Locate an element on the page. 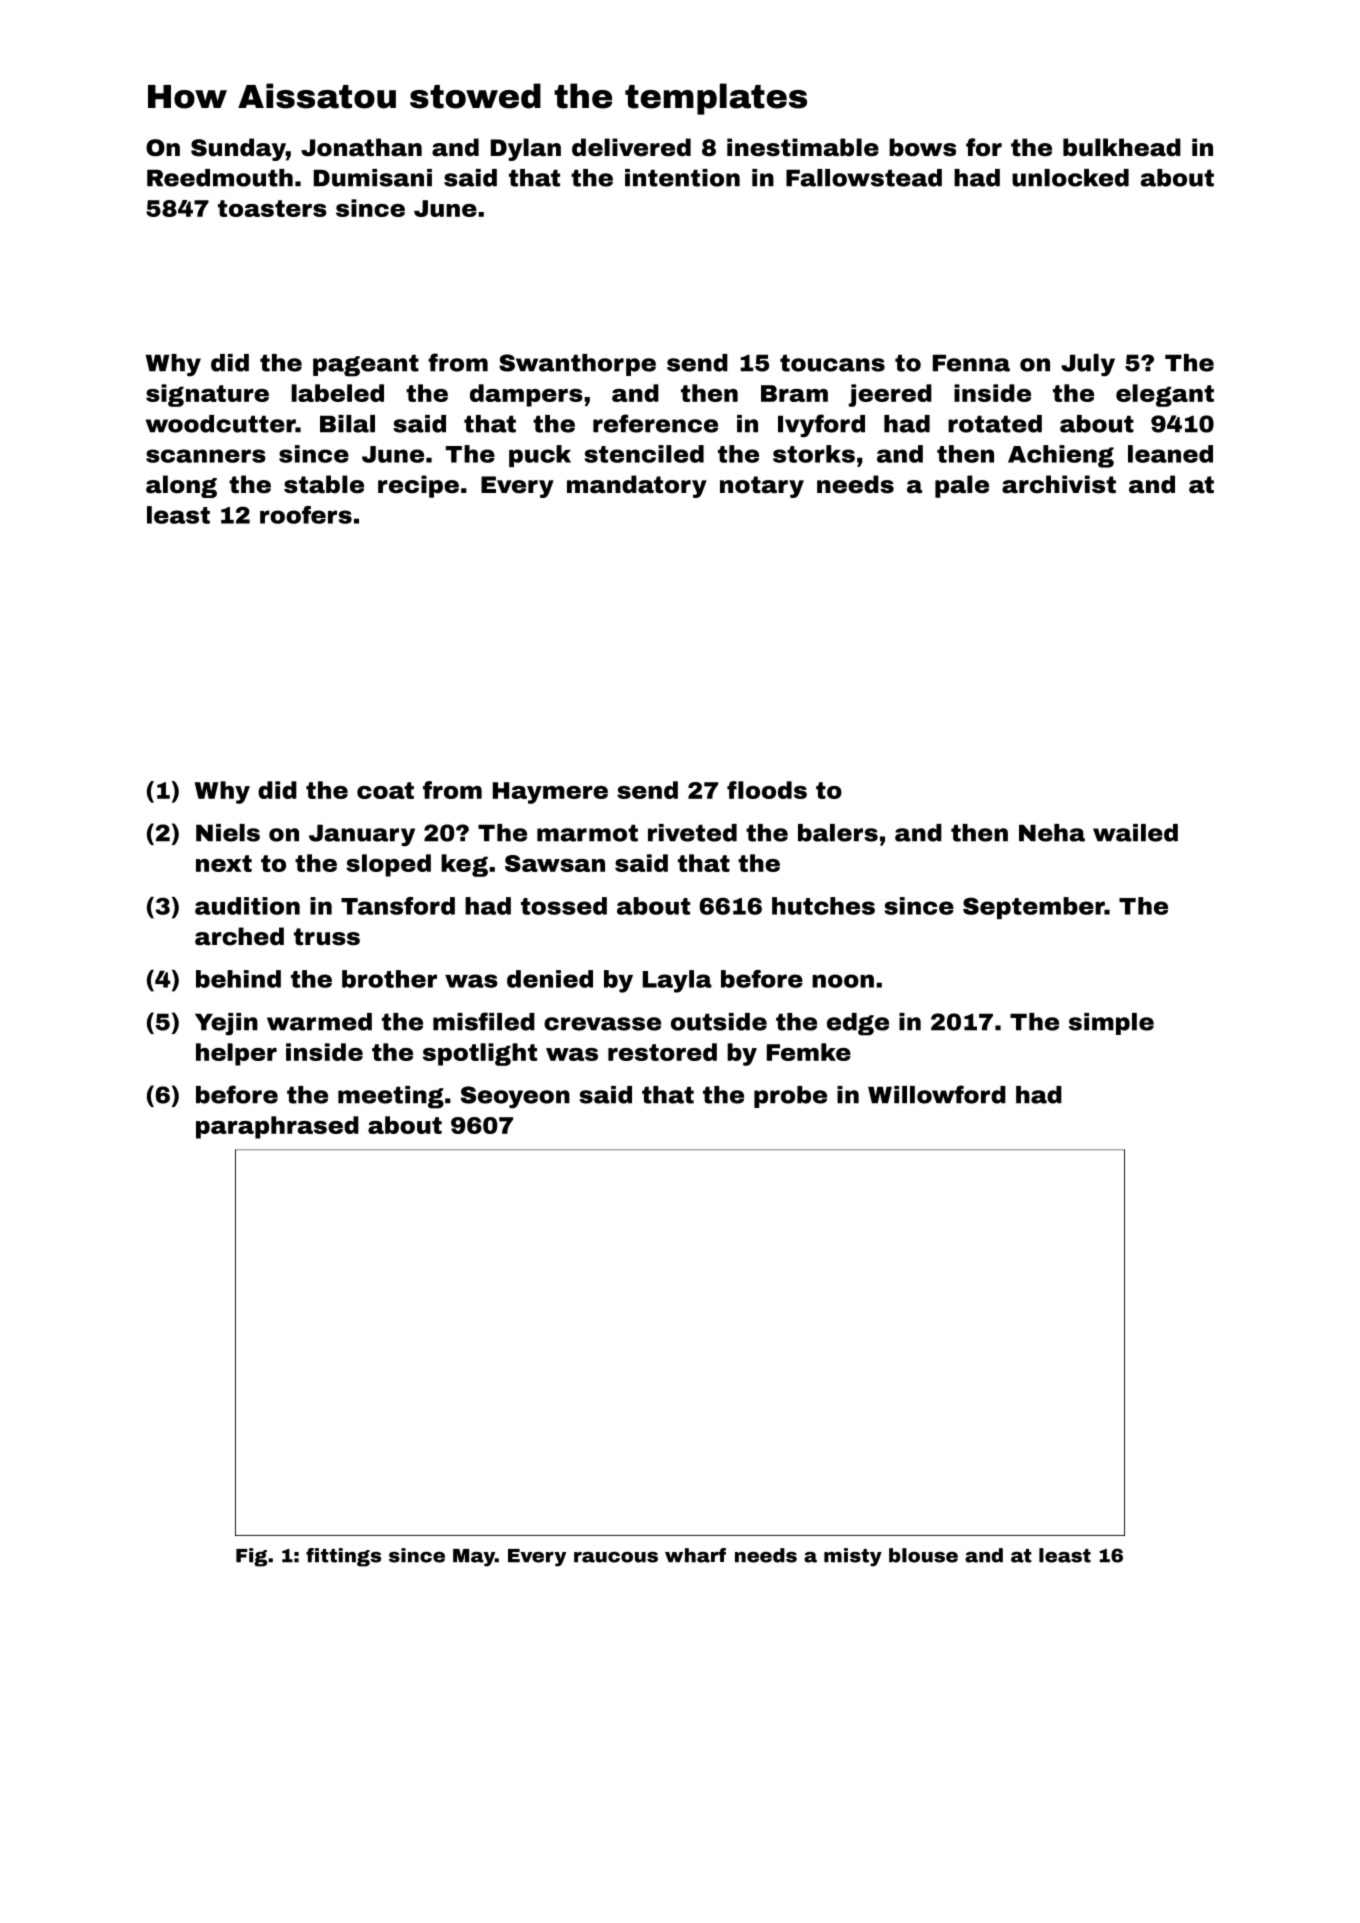  pageant is located at coordinates (366, 365).
